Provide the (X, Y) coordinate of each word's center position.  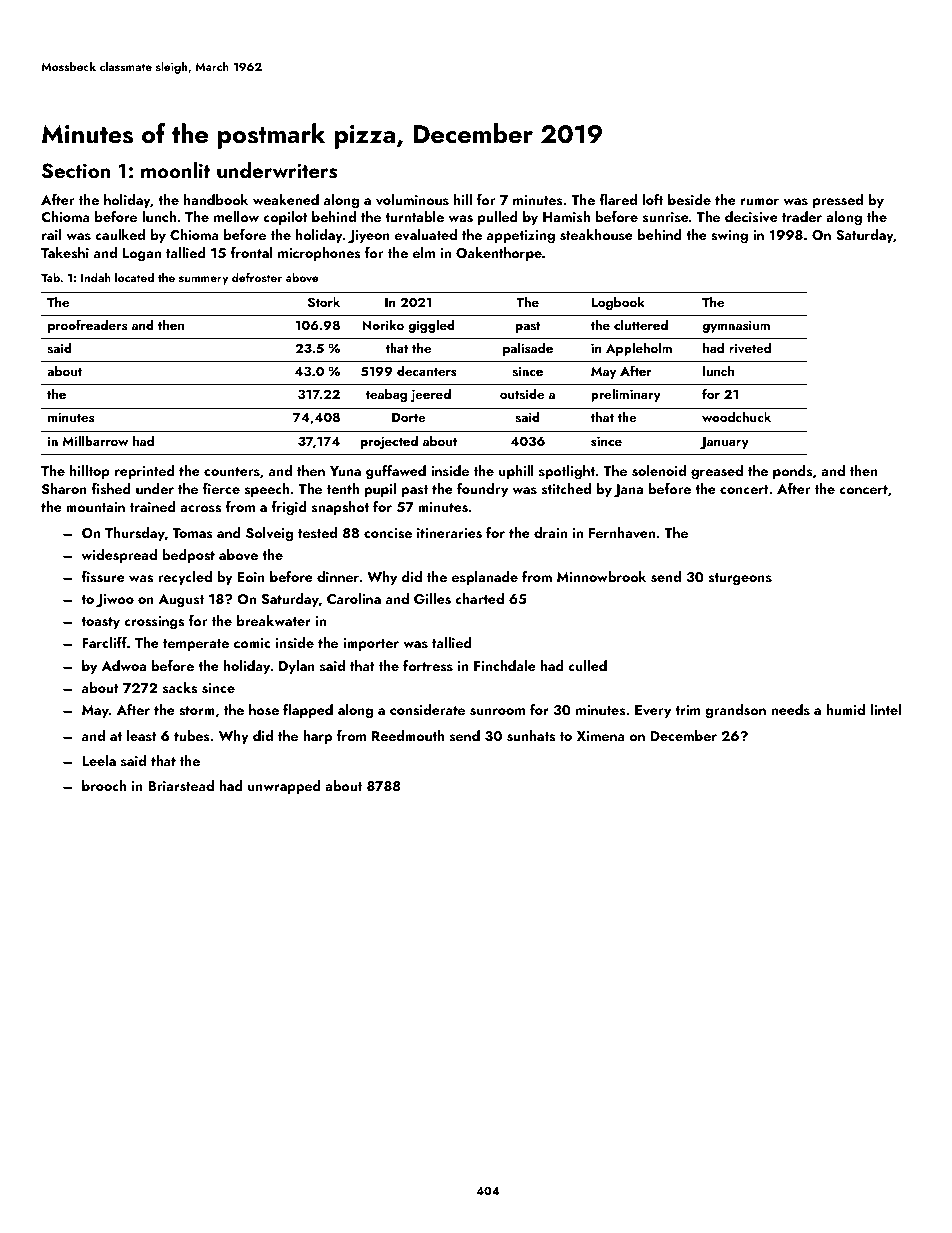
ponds (793, 472)
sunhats (531, 736)
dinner (338, 576)
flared (618, 199)
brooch (104, 785)
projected (389, 442)
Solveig (269, 534)
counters (232, 471)
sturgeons (740, 579)
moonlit (175, 170)
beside (689, 199)
